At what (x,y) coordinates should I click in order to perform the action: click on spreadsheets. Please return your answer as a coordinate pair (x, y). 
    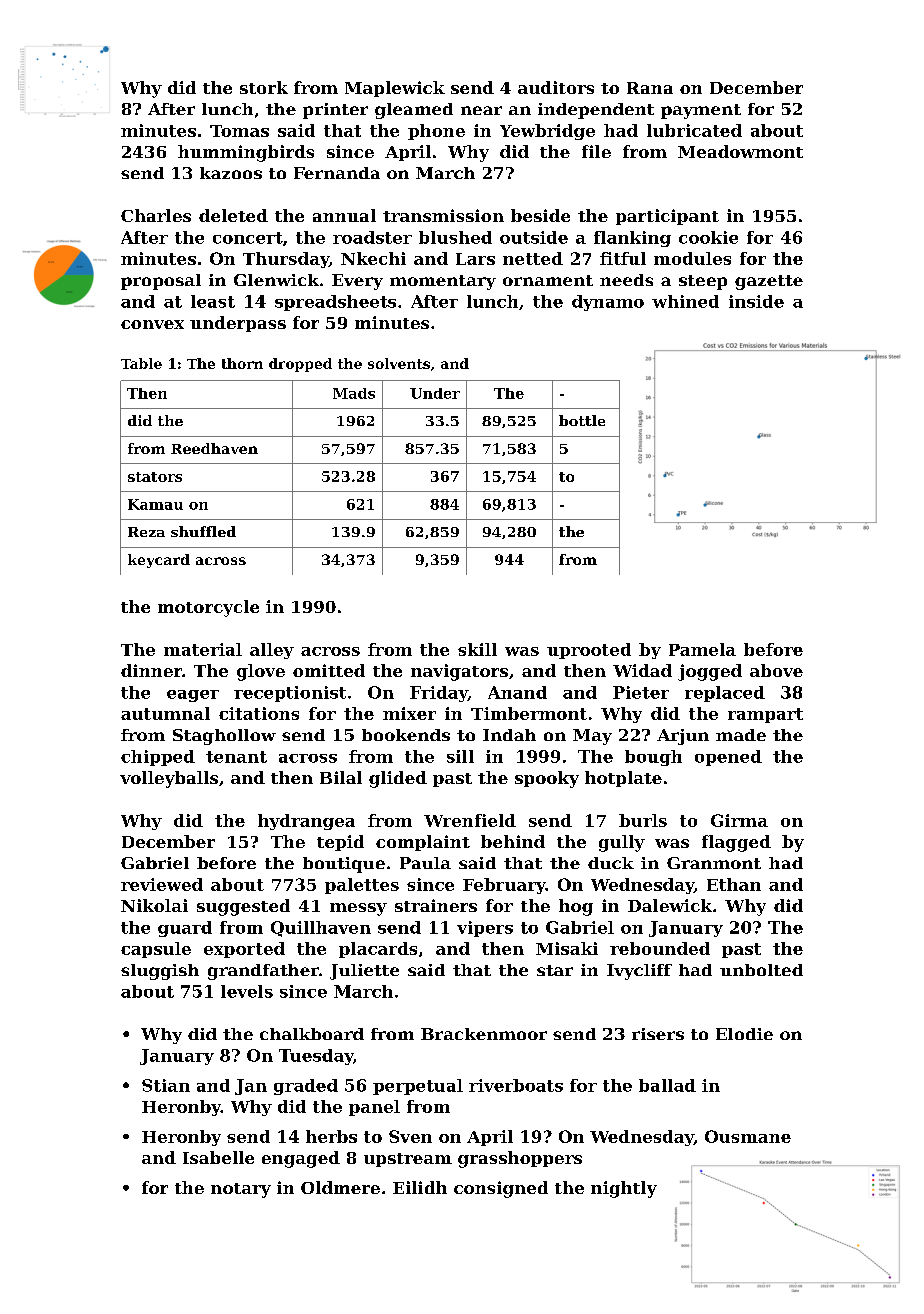
    Looking at the image, I should click on (335, 303).
